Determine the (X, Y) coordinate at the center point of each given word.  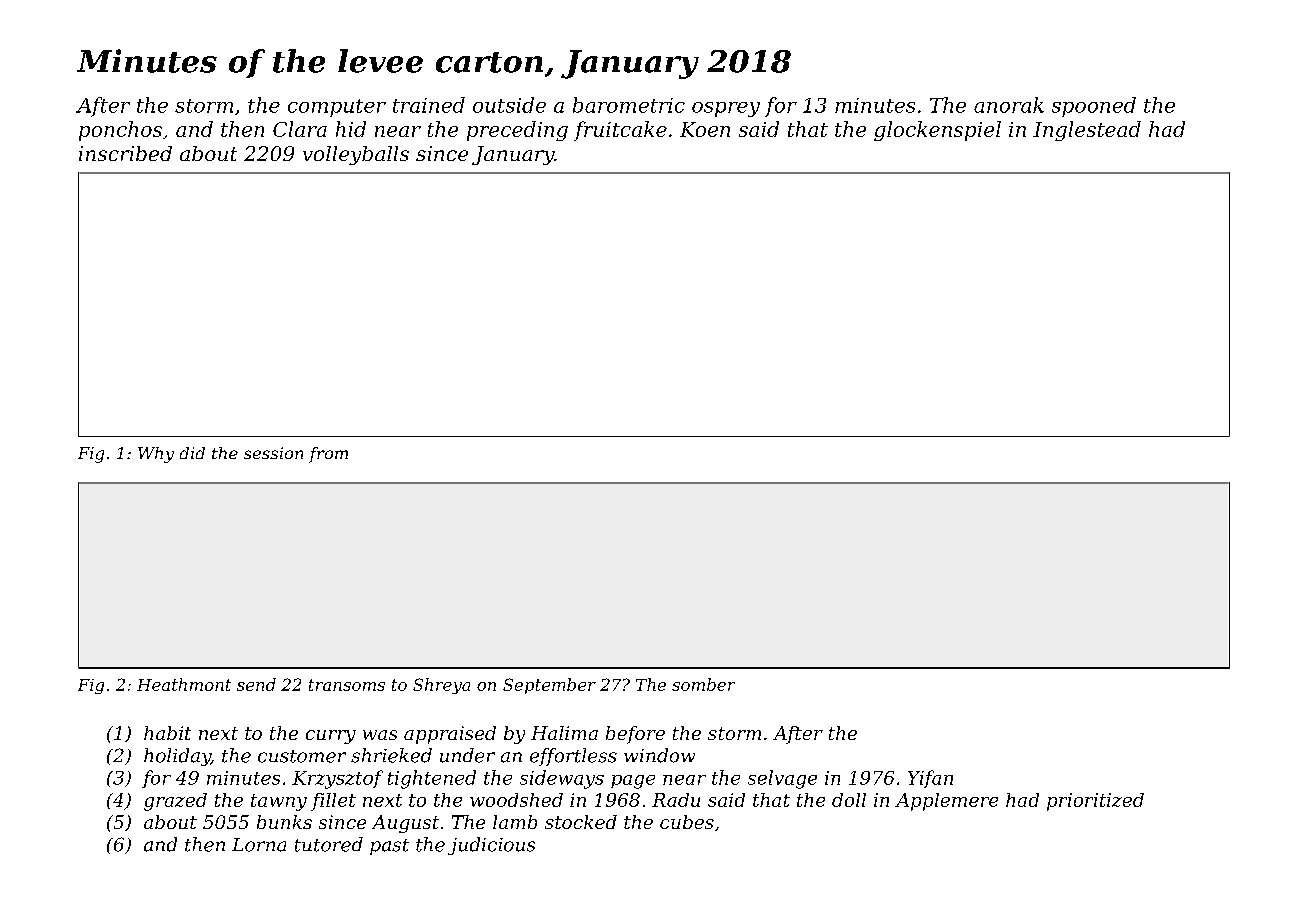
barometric (629, 105)
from (328, 455)
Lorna (259, 845)
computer (337, 108)
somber (703, 684)
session (273, 453)
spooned (1094, 107)
